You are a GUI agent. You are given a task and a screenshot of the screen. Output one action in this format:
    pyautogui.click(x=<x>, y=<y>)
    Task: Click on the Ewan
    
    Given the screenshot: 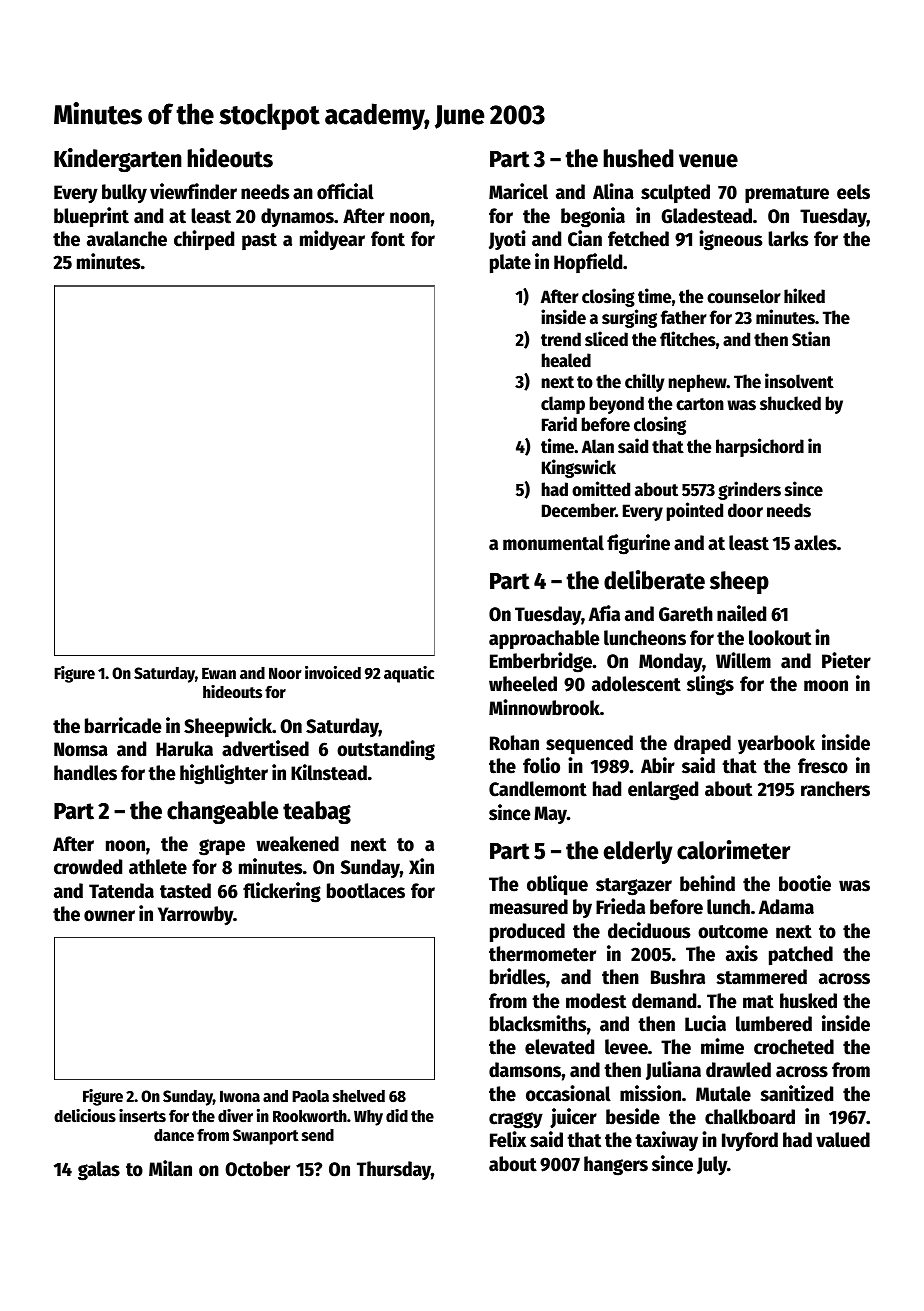 What is the action you would take?
    pyautogui.click(x=219, y=673)
